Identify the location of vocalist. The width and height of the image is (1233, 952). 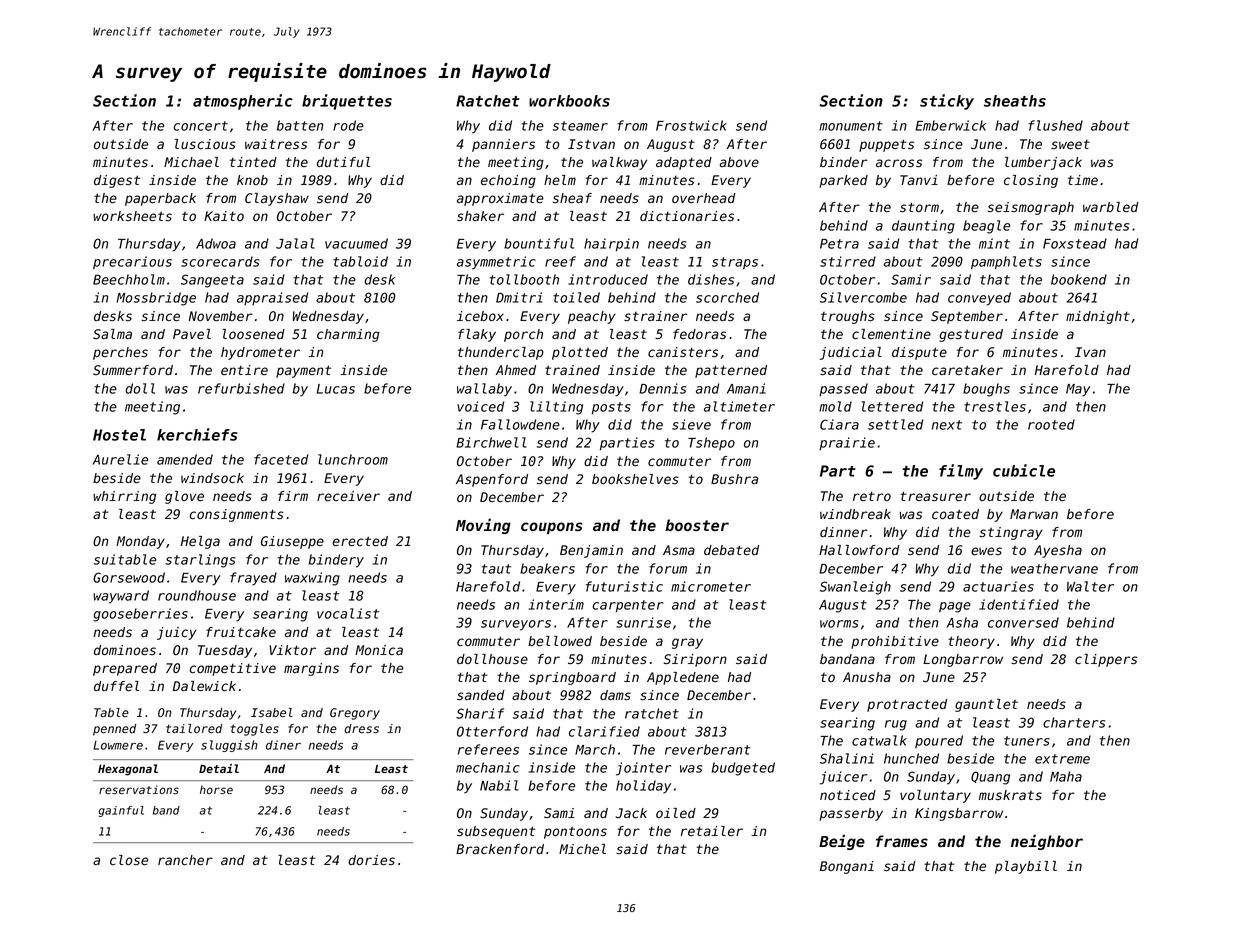
(348, 613).
